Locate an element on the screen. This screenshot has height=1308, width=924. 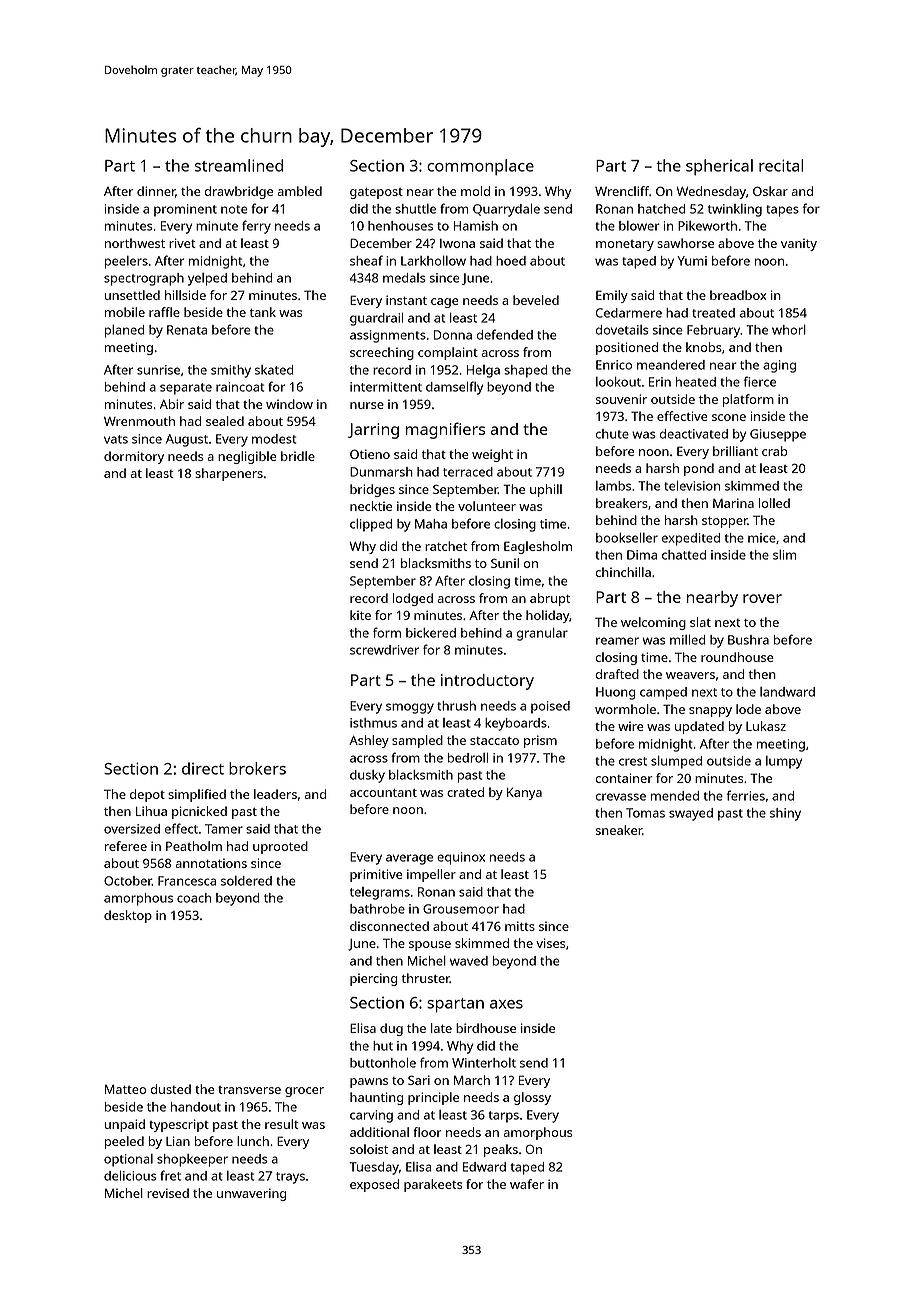
magnifiers is located at coordinates (445, 430).
